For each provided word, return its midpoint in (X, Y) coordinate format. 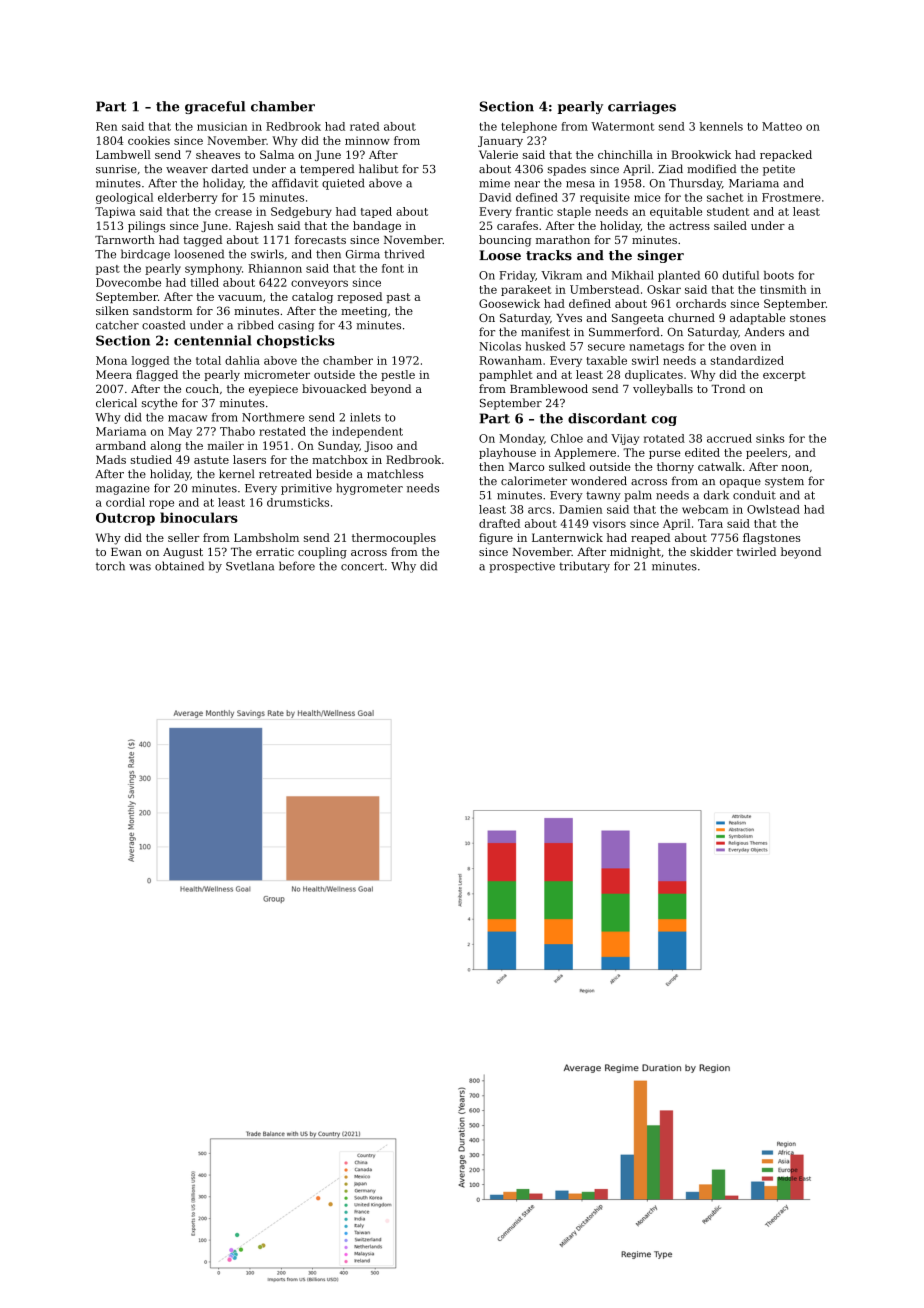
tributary (584, 567)
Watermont (623, 126)
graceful (215, 107)
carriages (642, 107)
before (297, 566)
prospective (522, 567)
